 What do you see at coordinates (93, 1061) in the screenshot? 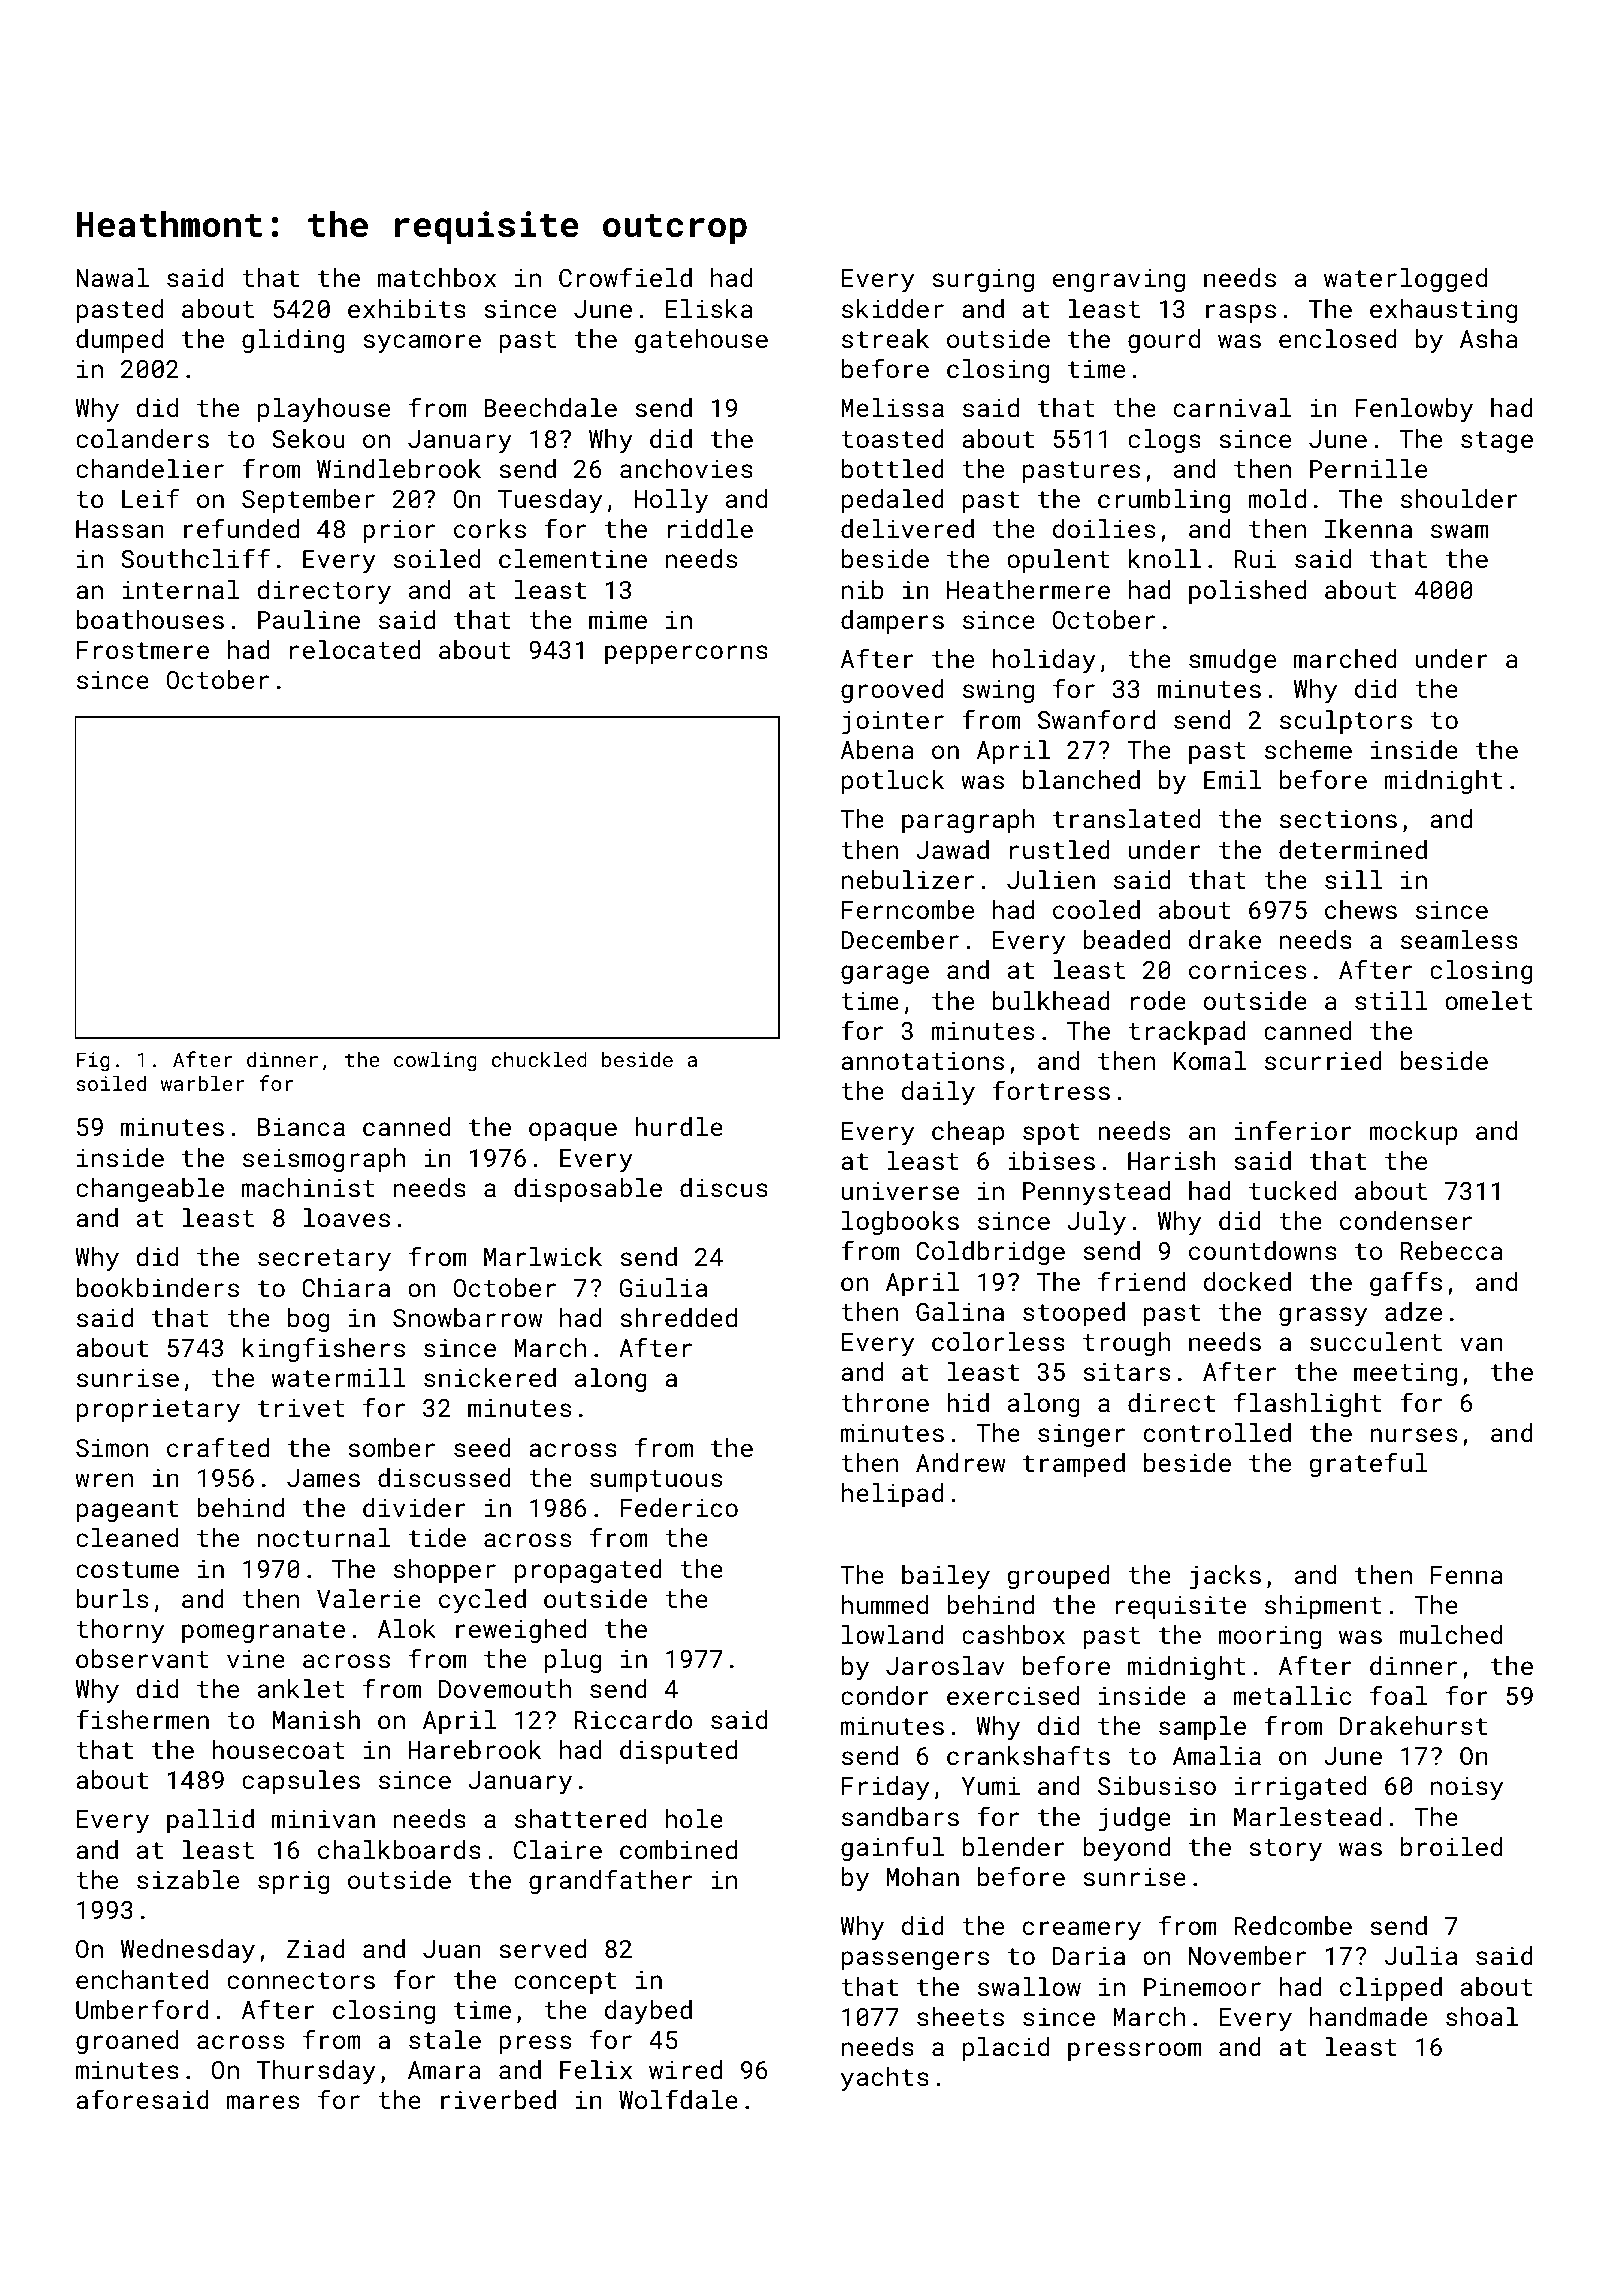
I see `Fig` at bounding box center [93, 1061].
